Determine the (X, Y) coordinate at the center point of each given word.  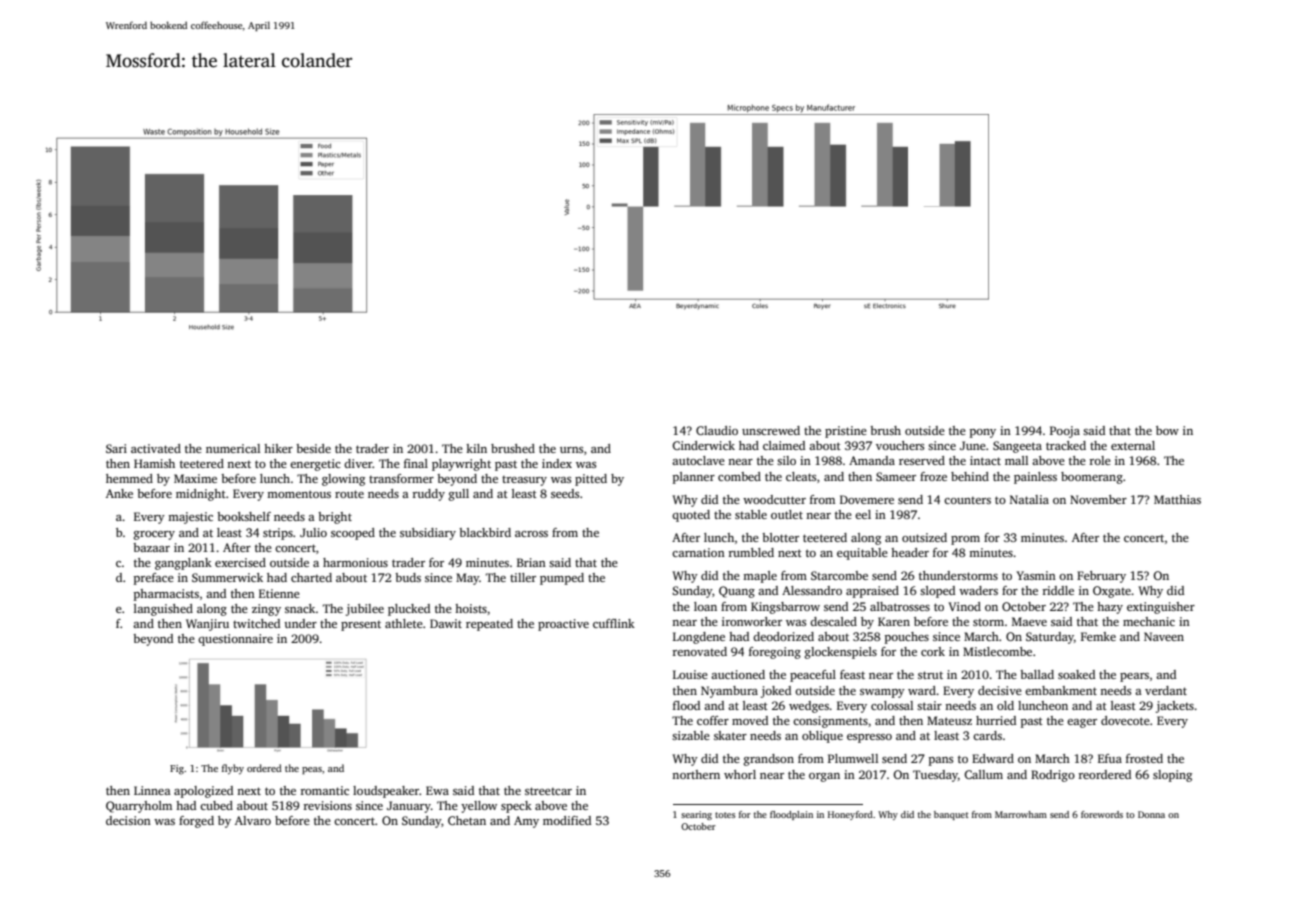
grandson (769, 760)
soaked (1076, 674)
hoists (471, 608)
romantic (325, 790)
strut (930, 675)
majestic (190, 518)
